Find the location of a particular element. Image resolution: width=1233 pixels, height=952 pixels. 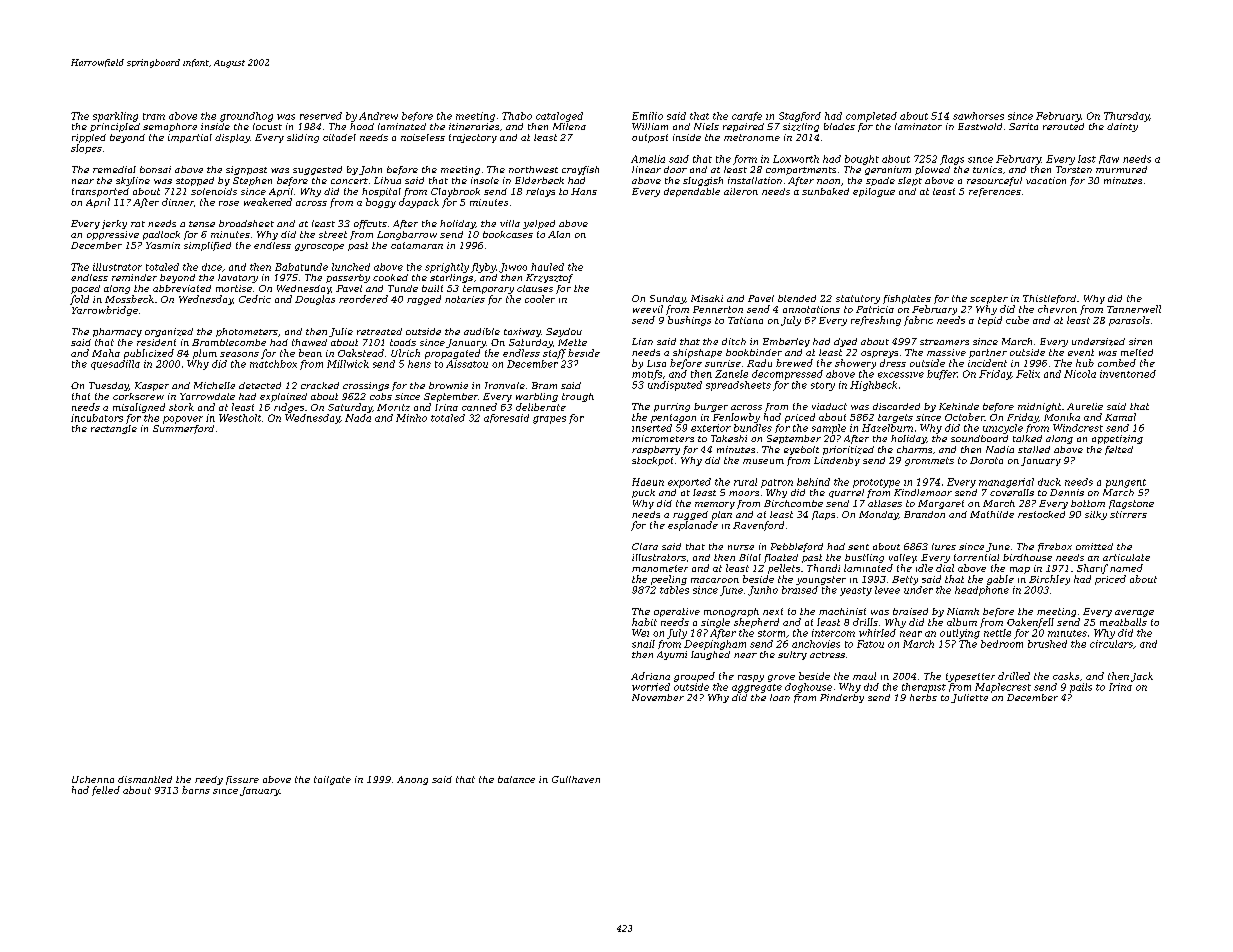

Uchenna is located at coordinates (93, 779).
